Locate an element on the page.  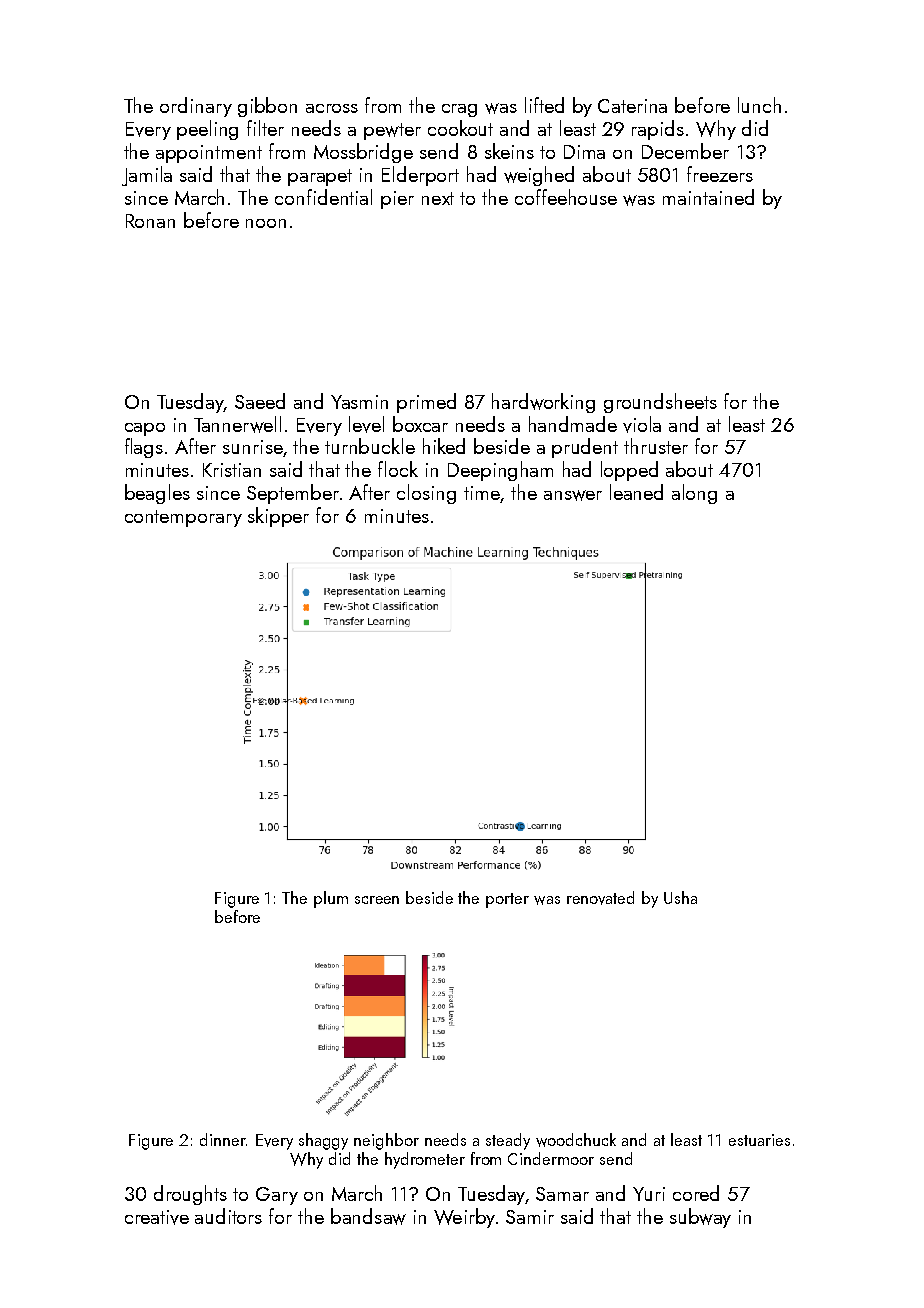
Kristian is located at coordinates (232, 470).
